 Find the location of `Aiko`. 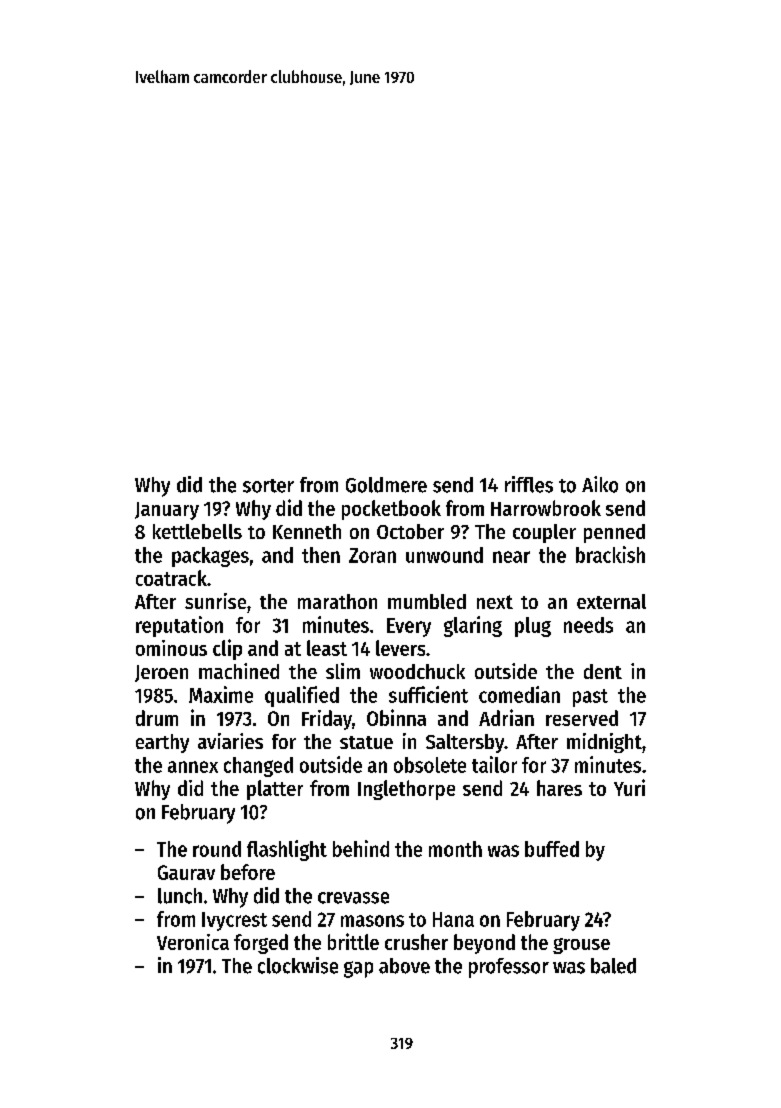

Aiko is located at coordinates (600, 484).
